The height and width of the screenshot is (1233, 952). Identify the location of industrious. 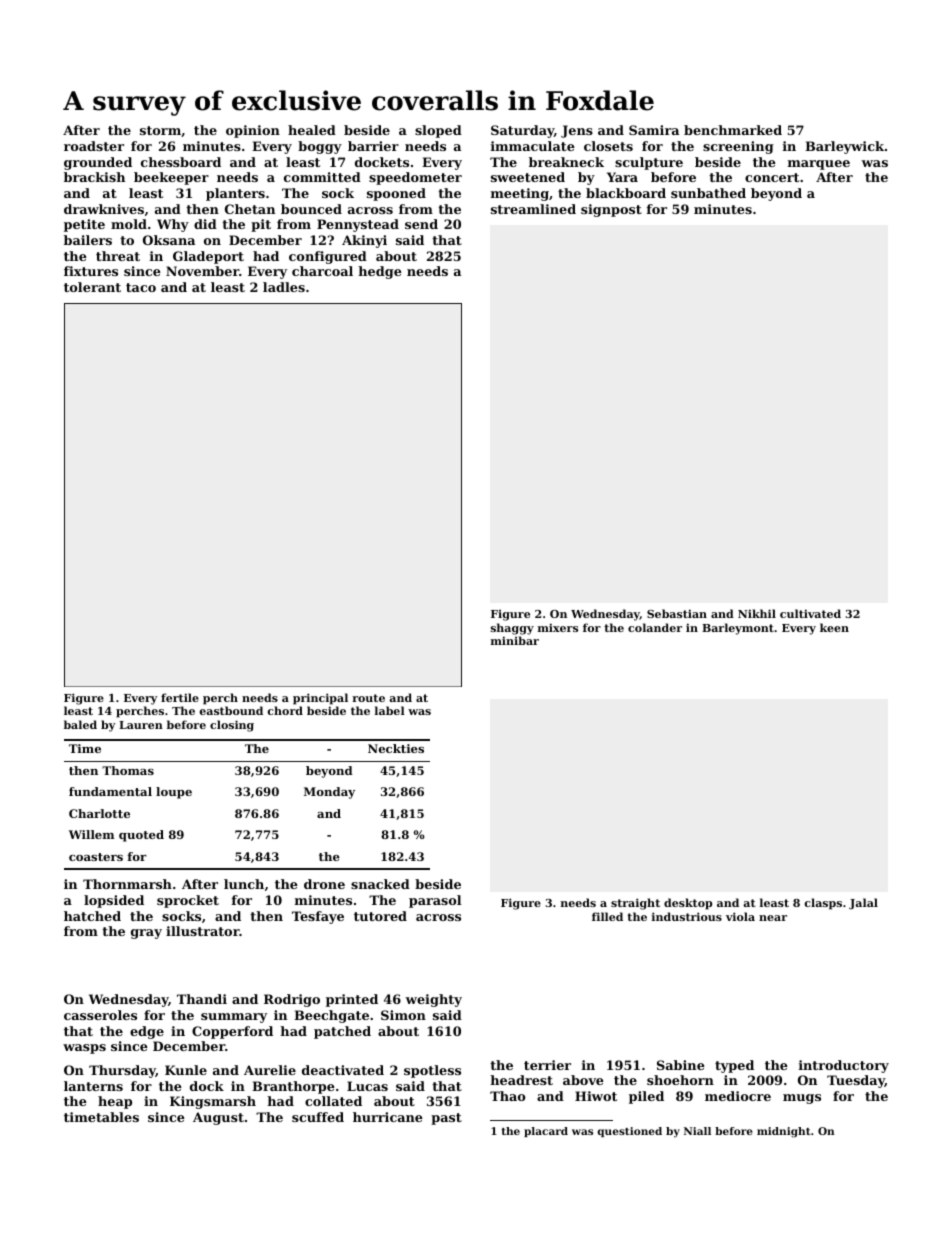
(687, 916).
